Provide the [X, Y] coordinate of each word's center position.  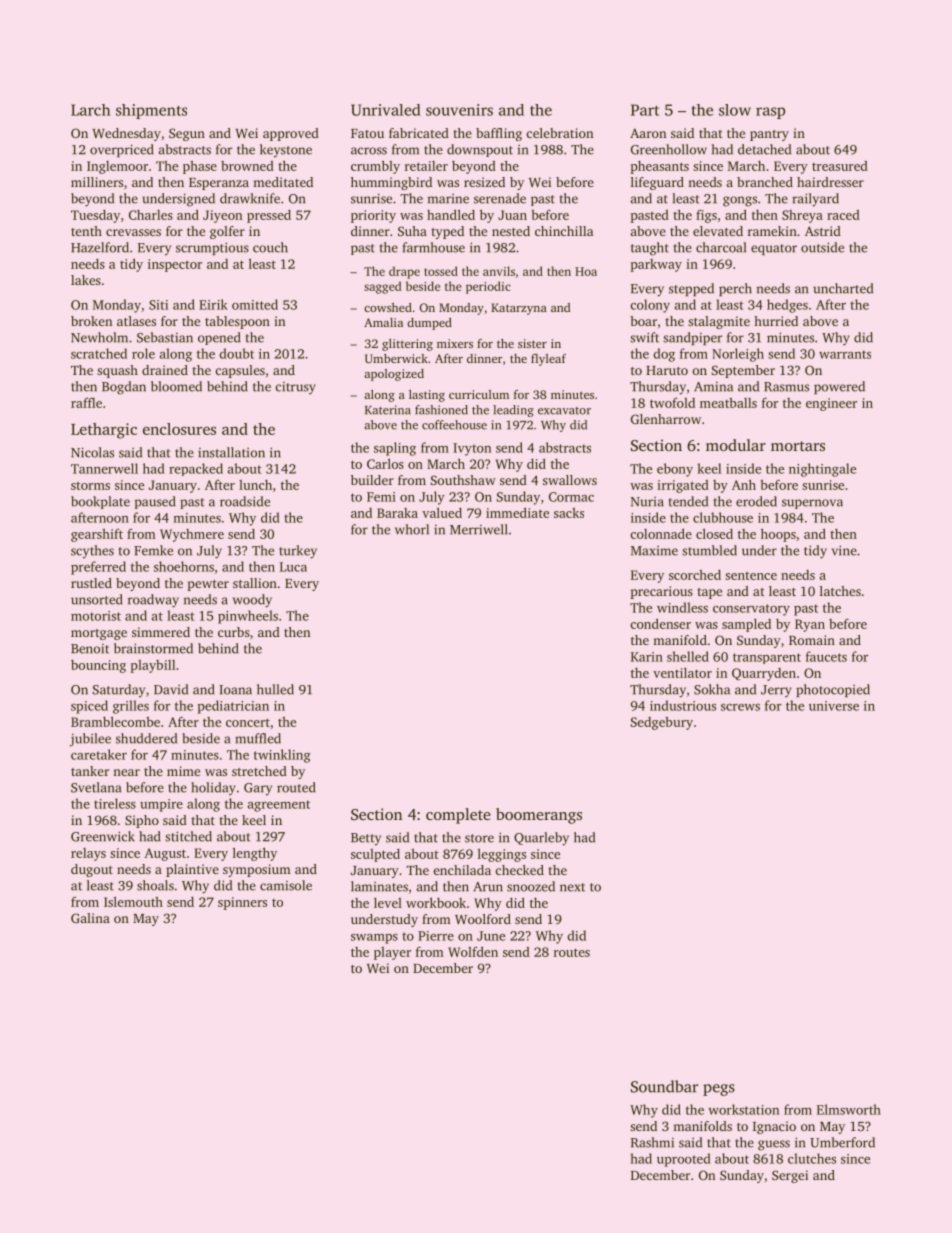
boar [643, 321]
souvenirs [459, 110]
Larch [90, 110]
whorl [412, 529]
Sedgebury [662, 723]
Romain [812, 640]
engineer [831, 404]
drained [165, 370]
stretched [259, 771]
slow [735, 110]
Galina [90, 918]
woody [252, 601]
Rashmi [652, 1142]
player [392, 953]
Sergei [790, 1176]
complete [458, 816]
